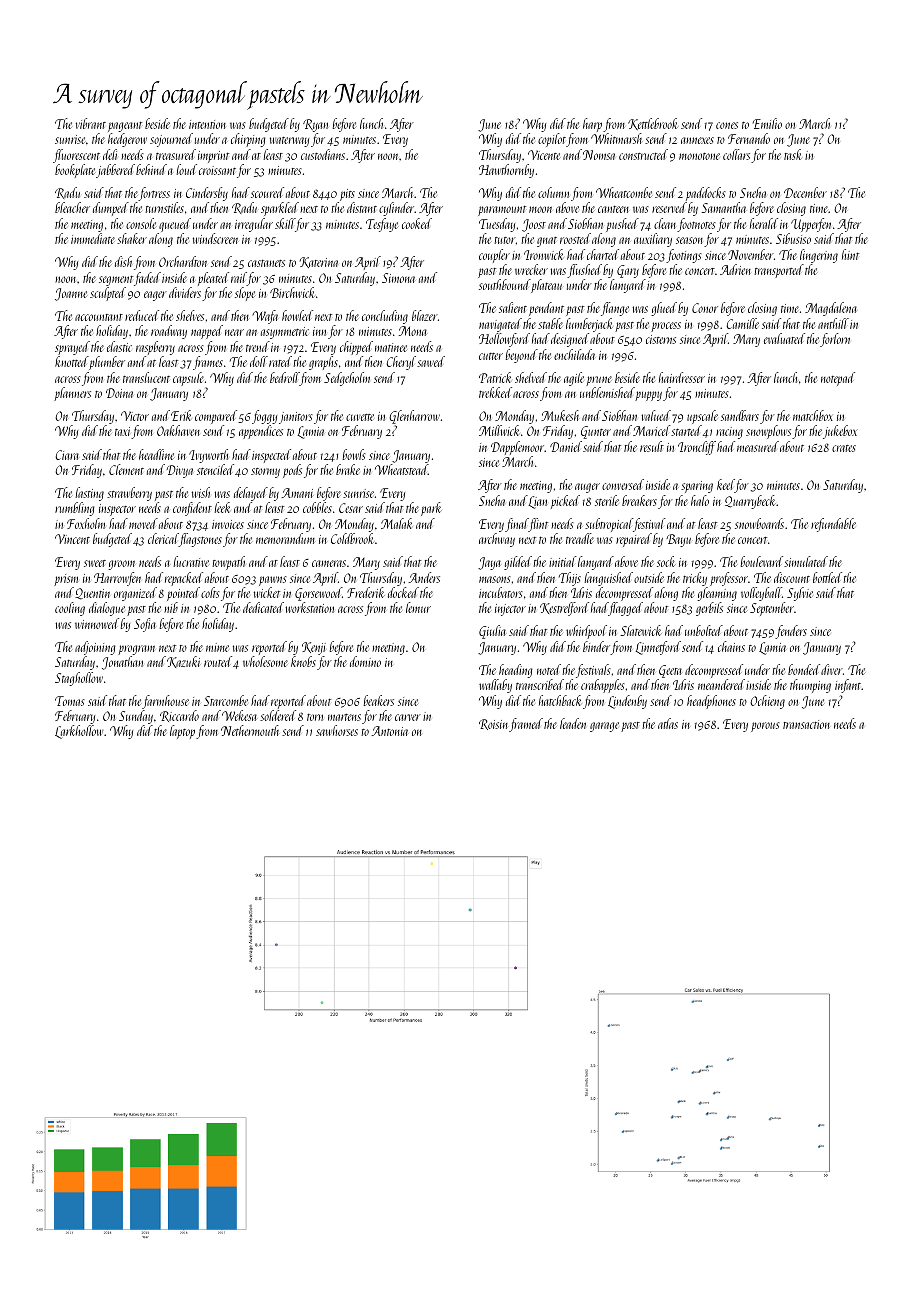 Image resolution: width=924 pixels, height=1308 pixels. What do you see at coordinates (91, 123) in the screenshot?
I see `vibrant` at bounding box center [91, 123].
